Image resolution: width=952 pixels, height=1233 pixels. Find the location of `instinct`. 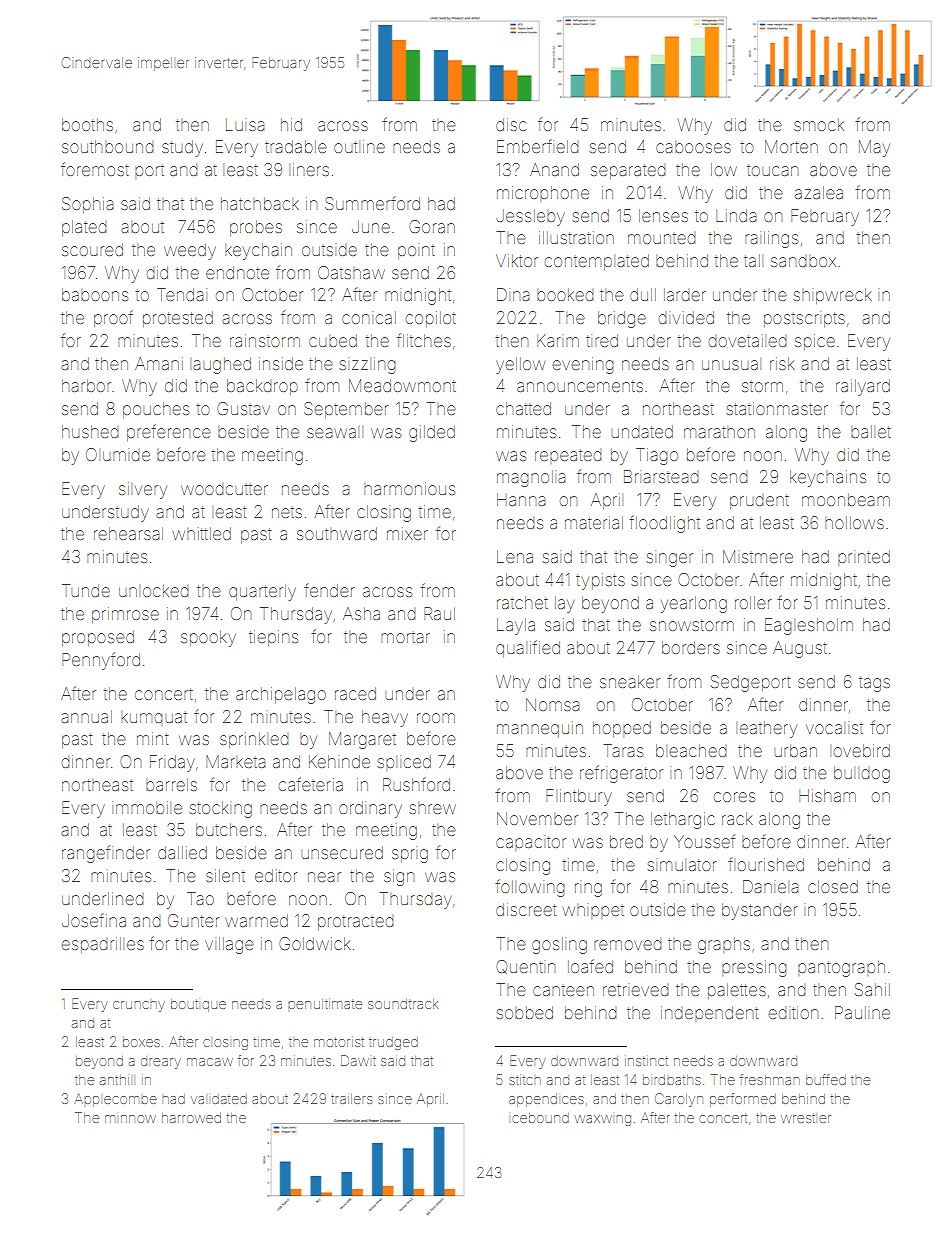

instinct is located at coordinates (646, 1061).
